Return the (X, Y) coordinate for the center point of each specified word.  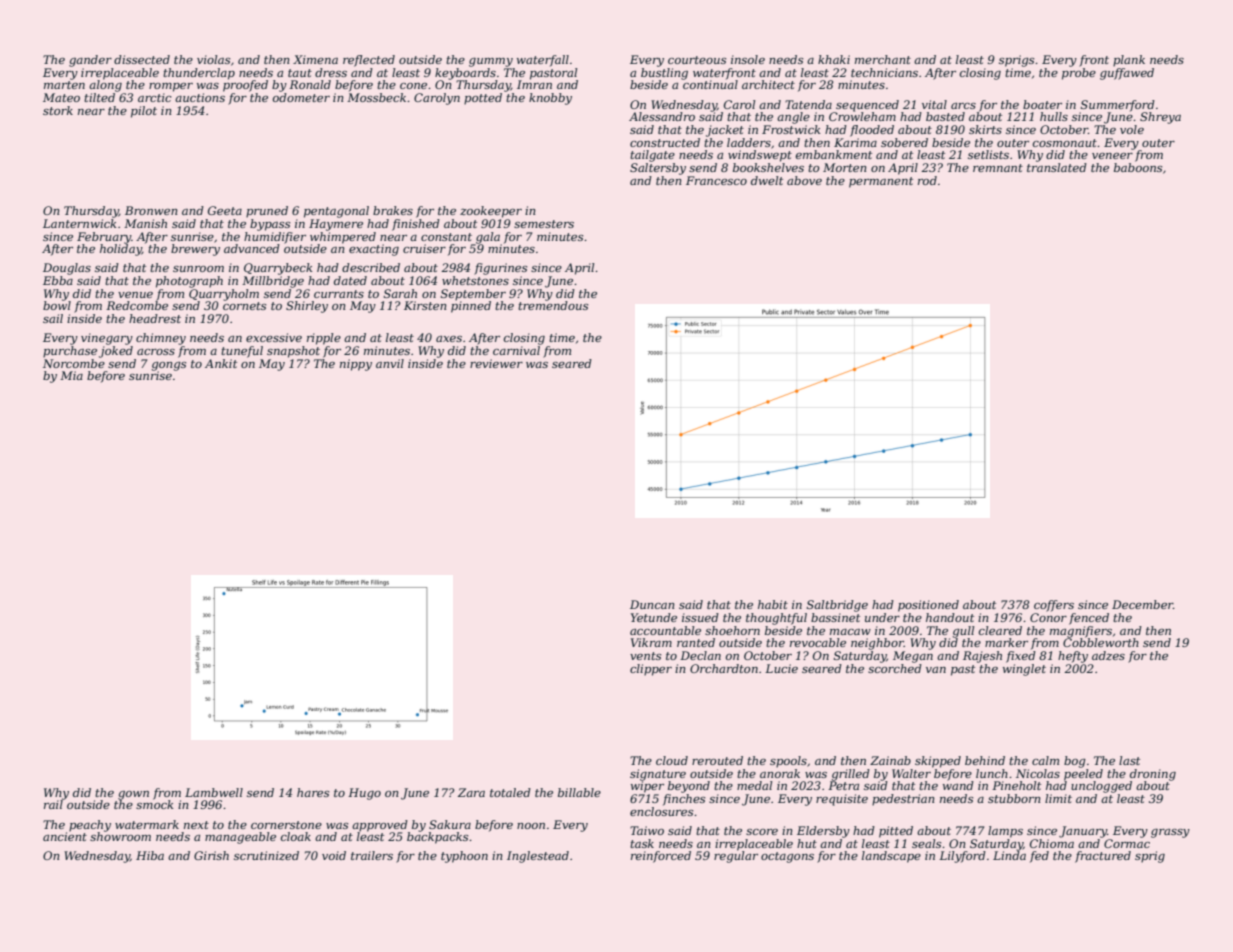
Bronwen (151, 210)
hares (313, 792)
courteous (697, 60)
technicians (884, 72)
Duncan (652, 604)
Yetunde (654, 617)
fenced (1089, 619)
